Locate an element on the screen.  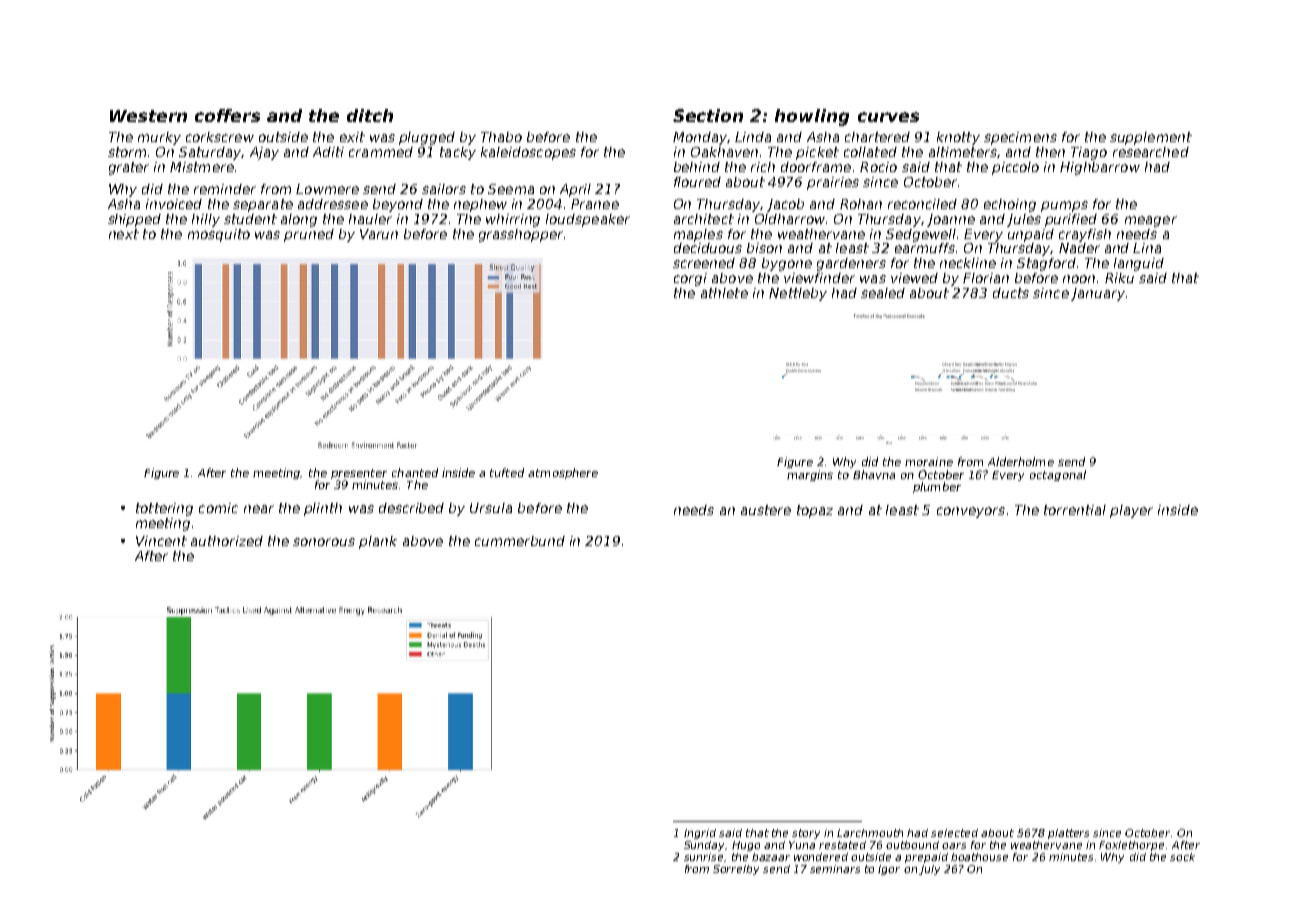
Alderholme is located at coordinates (1021, 461).
